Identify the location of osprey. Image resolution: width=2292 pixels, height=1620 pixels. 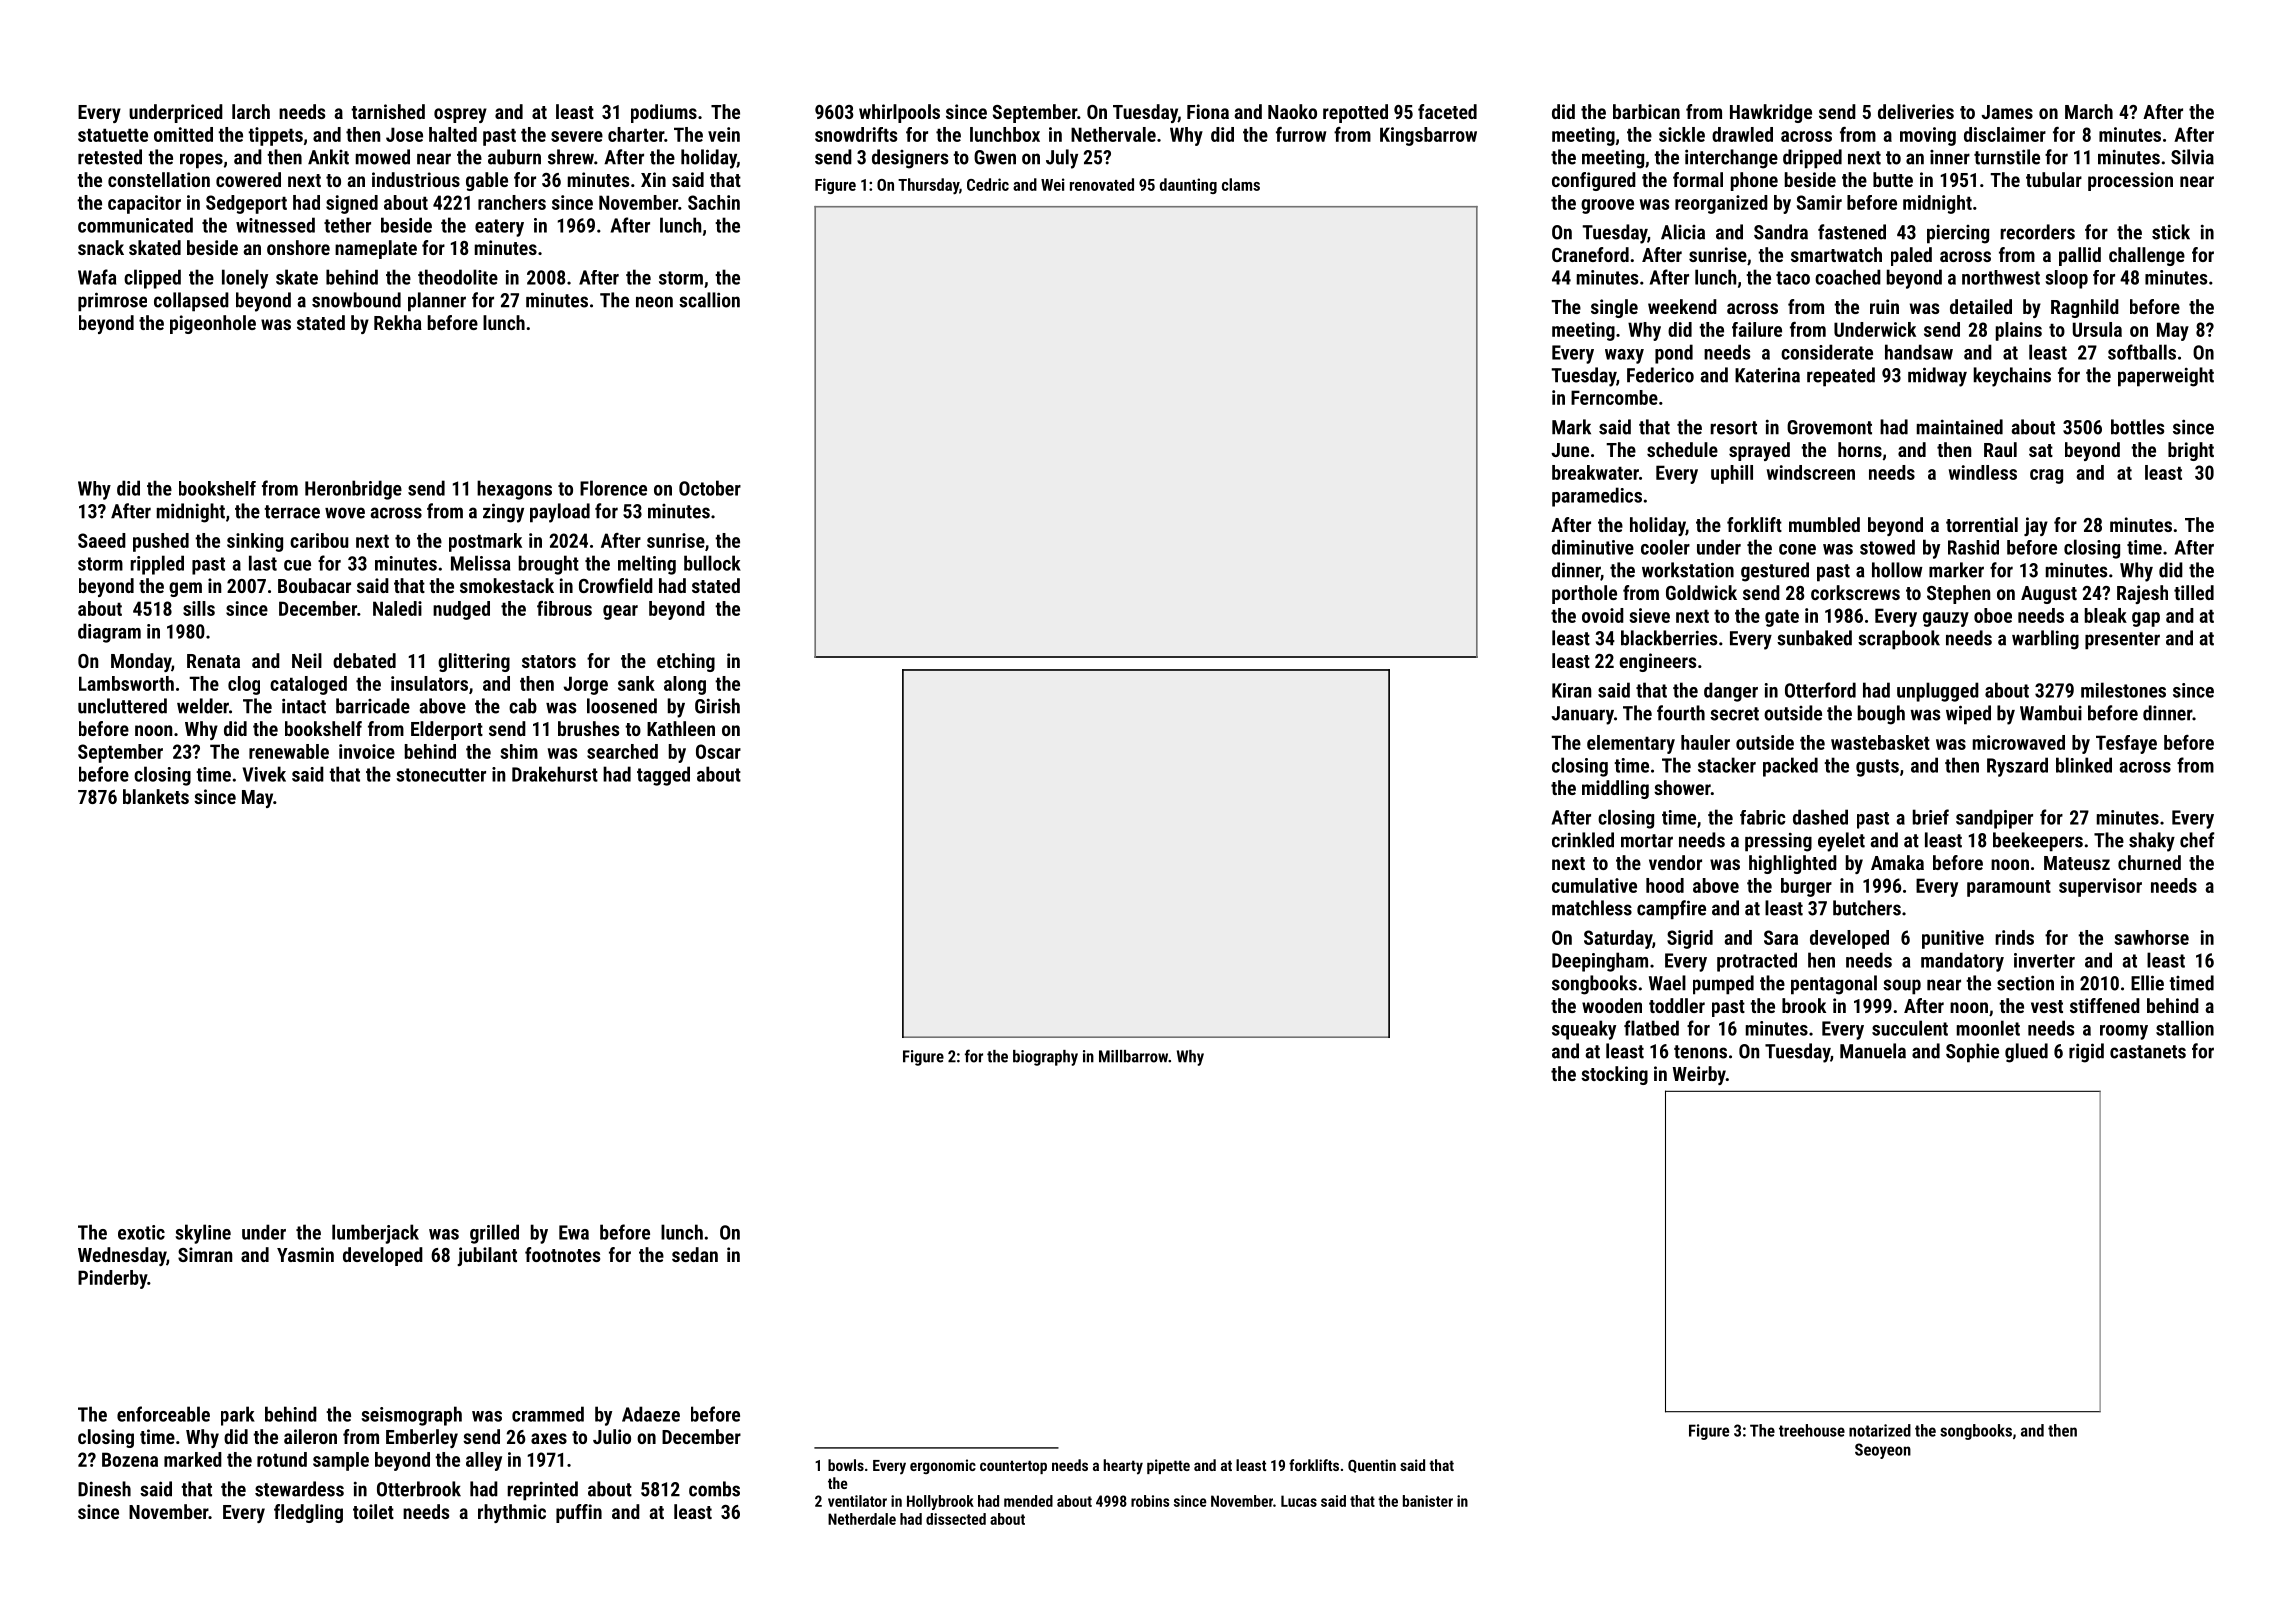
(460, 115).
